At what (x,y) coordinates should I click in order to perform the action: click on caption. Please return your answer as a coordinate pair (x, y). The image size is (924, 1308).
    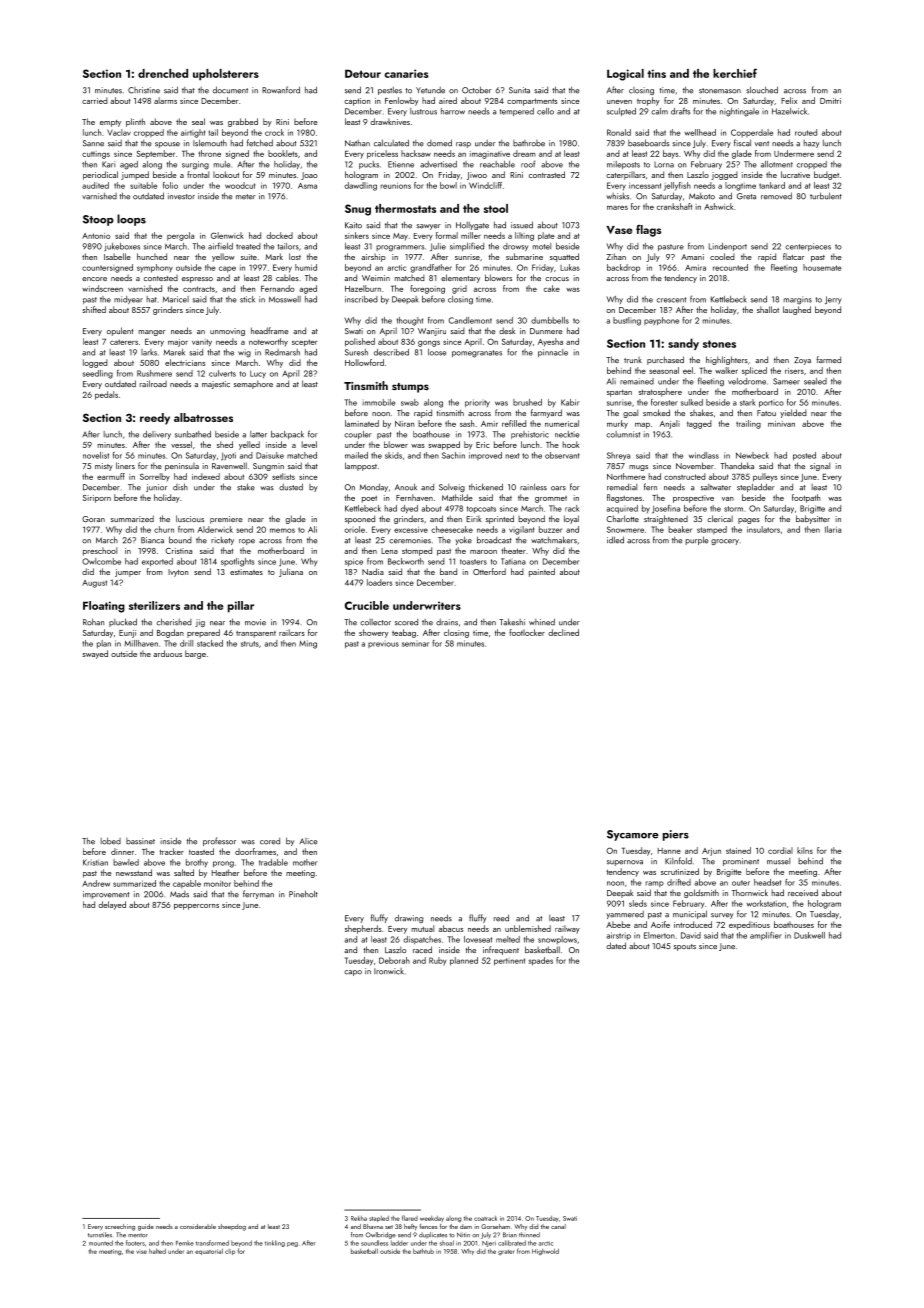
    Looking at the image, I should click on (357, 102).
